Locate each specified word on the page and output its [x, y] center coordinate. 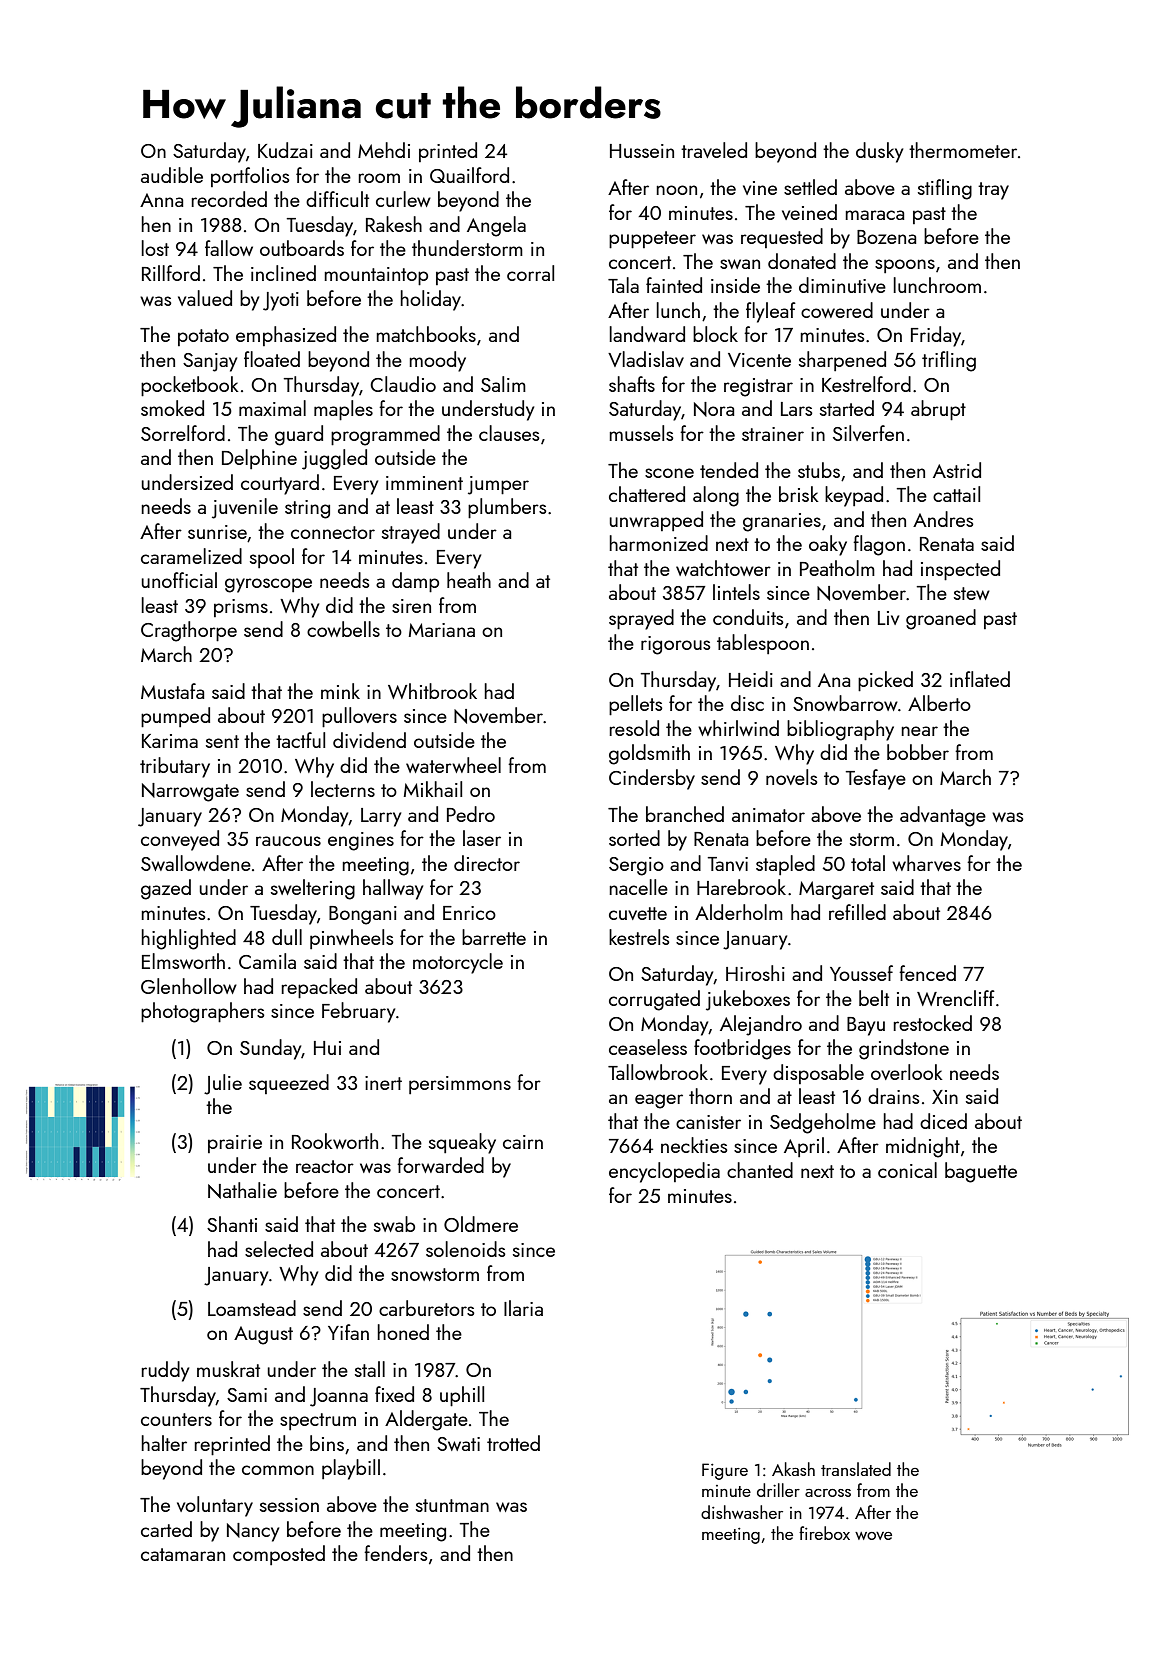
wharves [926, 863]
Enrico [469, 913]
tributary [175, 767]
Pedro [471, 814]
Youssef [861, 973]
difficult [337, 199]
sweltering [313, 889]
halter [164, 1443]
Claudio [403, 384]
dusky [879, 152]
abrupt [938, 410]
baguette [981, 1172]
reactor [325, 1166]
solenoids [466, 1249]
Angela [496, 226]
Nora [714, 409]
